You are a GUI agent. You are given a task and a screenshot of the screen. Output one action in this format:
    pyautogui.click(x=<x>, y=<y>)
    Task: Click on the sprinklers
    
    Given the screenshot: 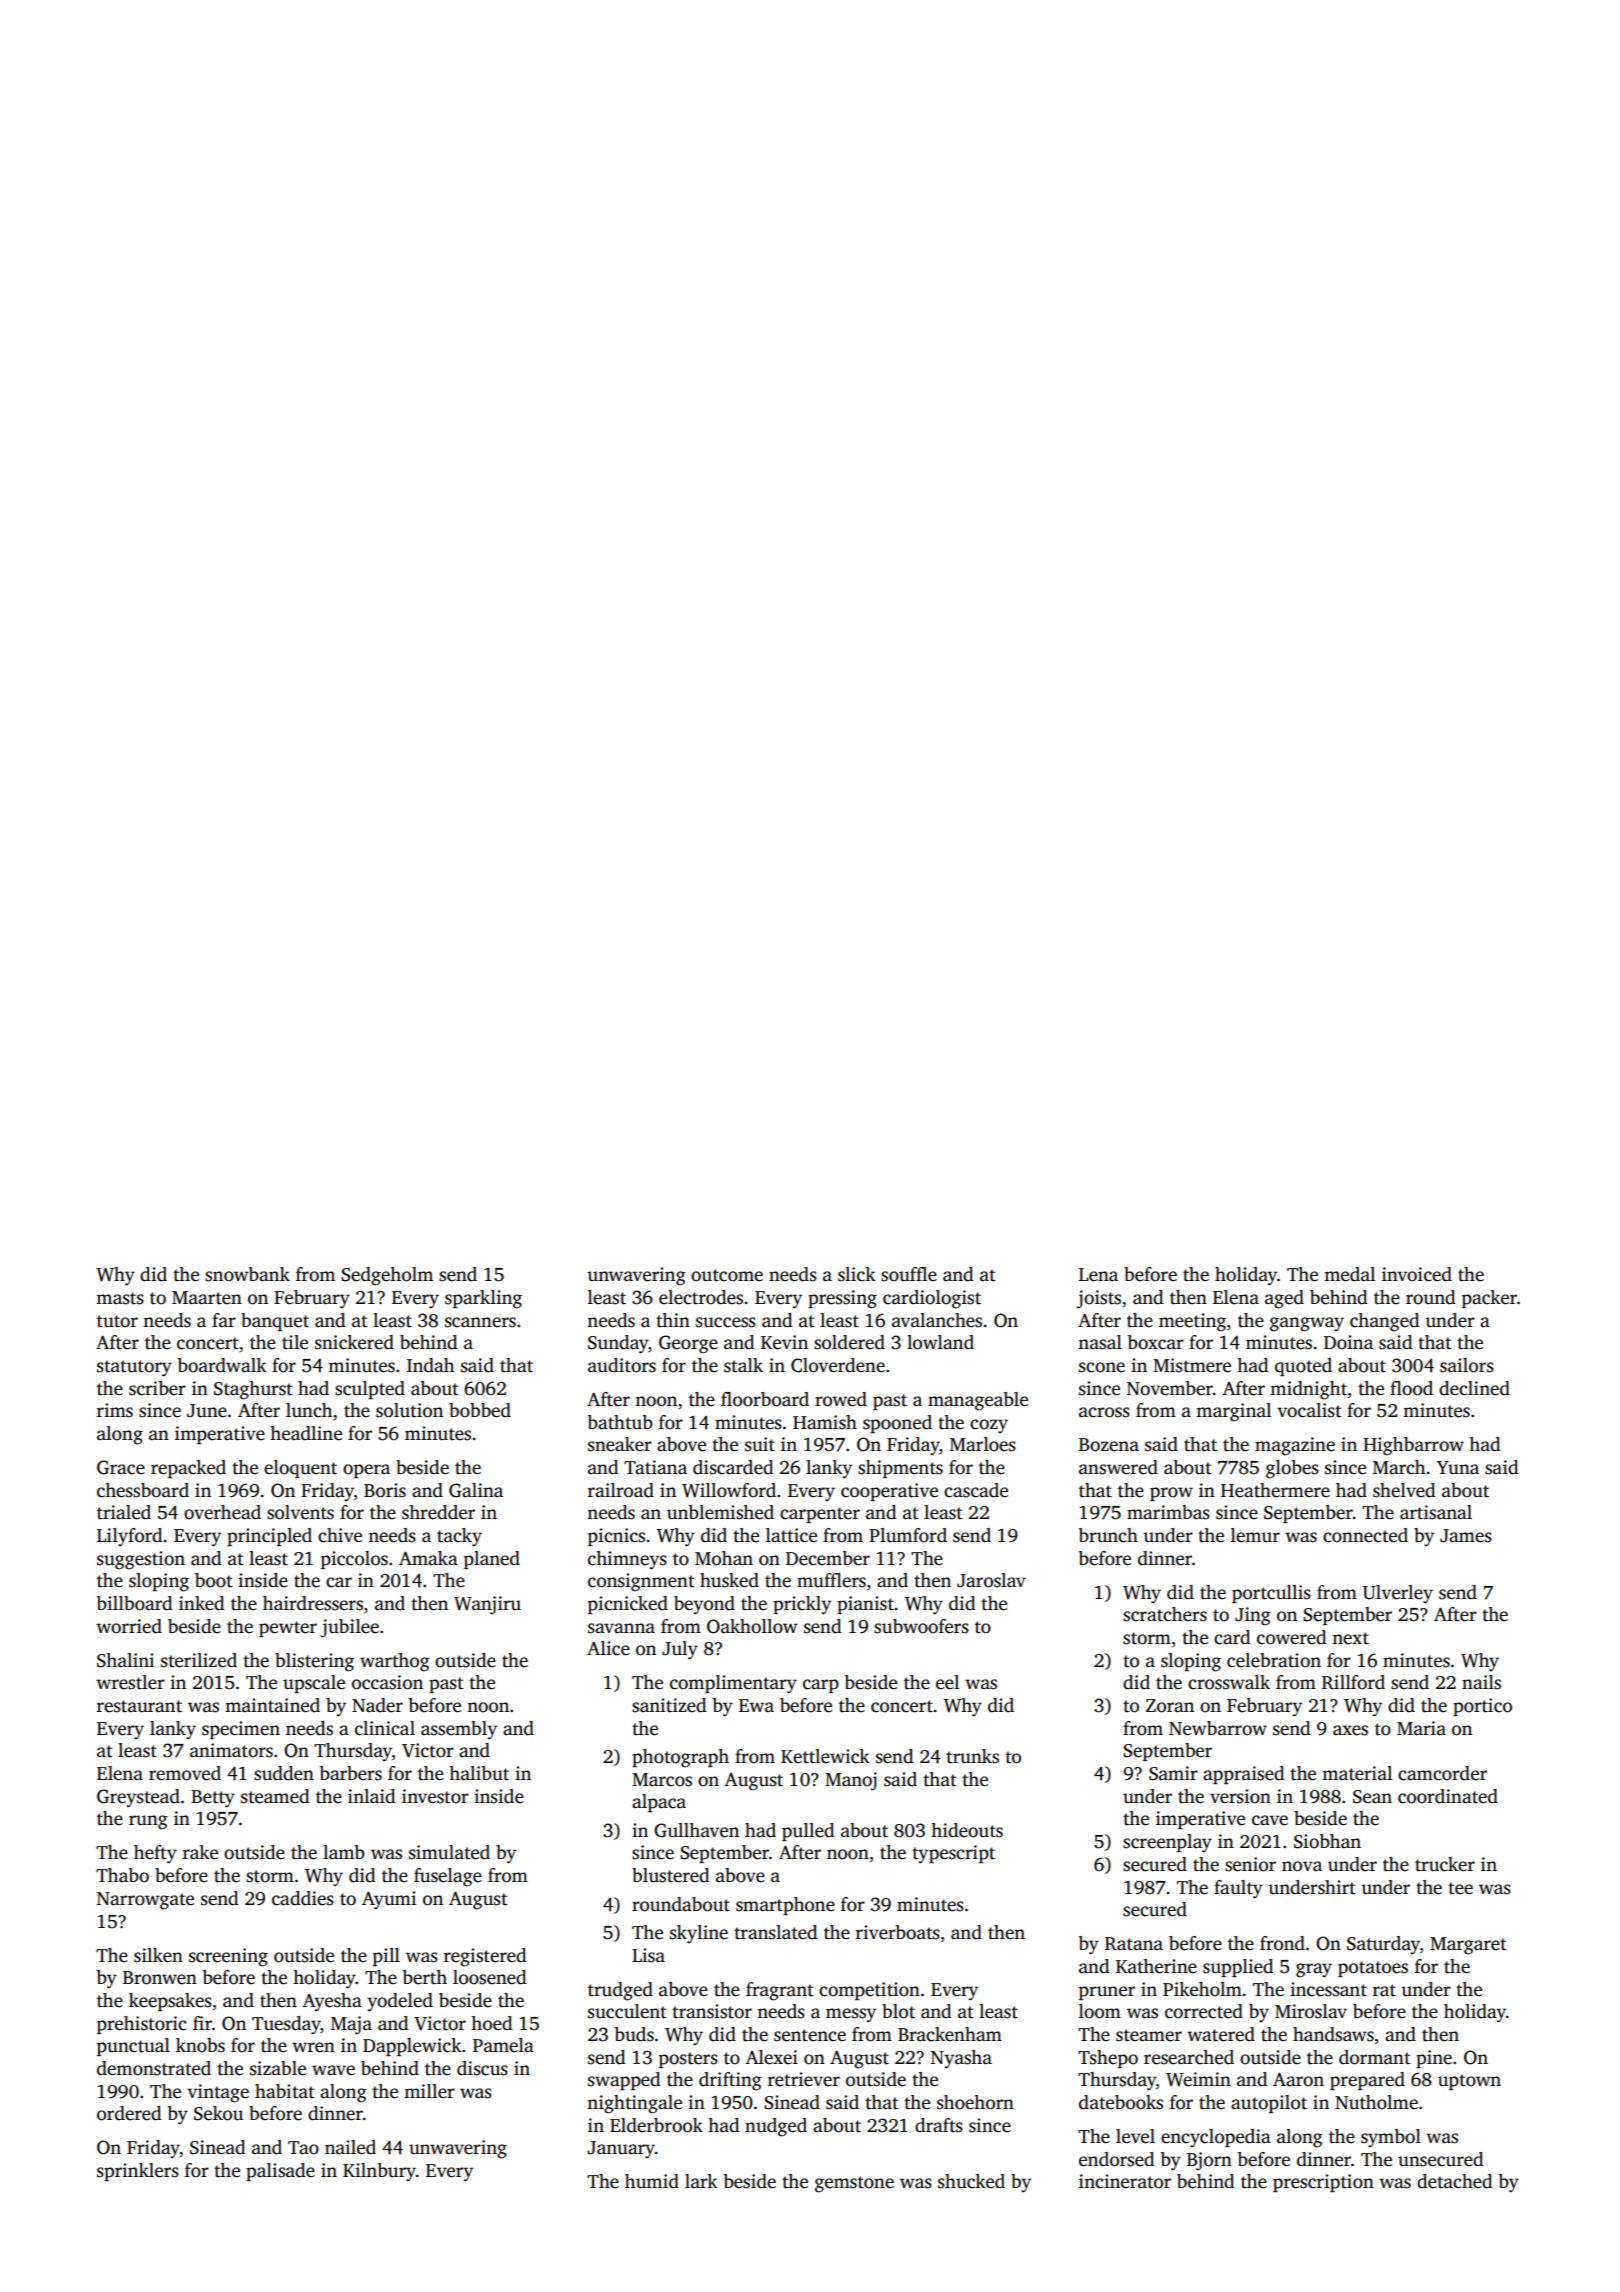 What is the action you would take?
    pyautogui.click(x=138, y=2172)
